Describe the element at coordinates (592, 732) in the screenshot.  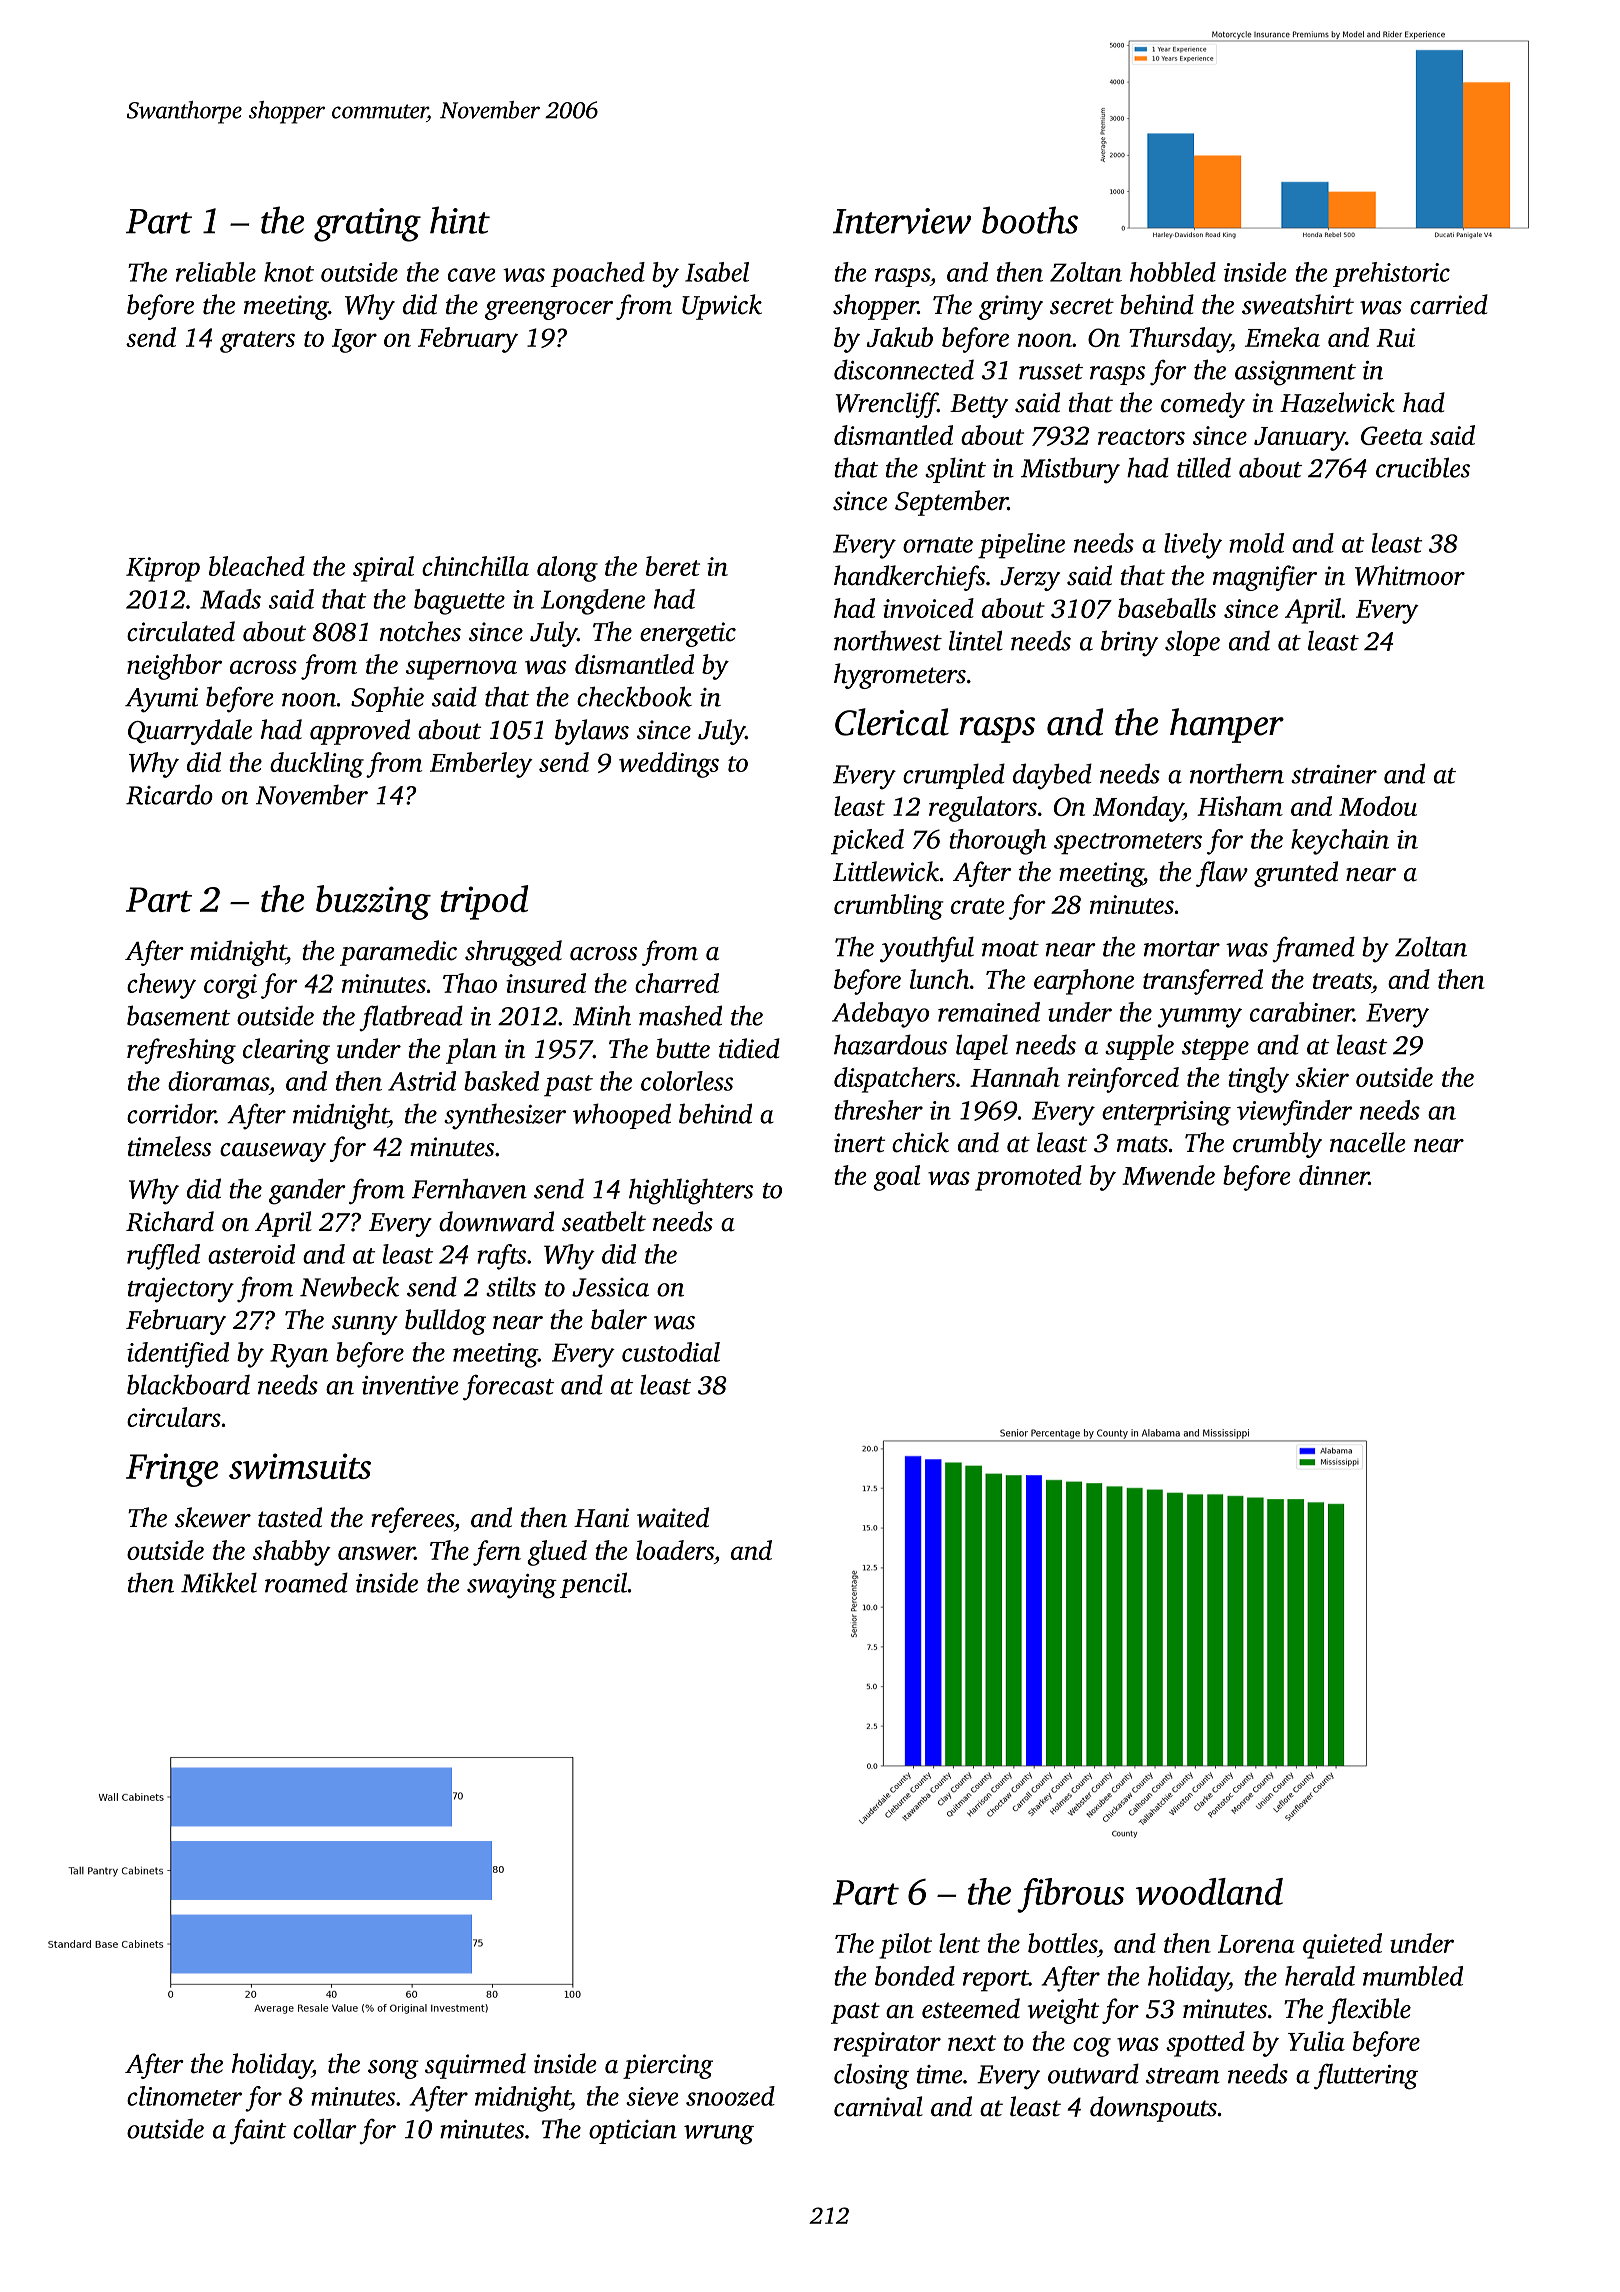
I see `bylaws` at that location.
